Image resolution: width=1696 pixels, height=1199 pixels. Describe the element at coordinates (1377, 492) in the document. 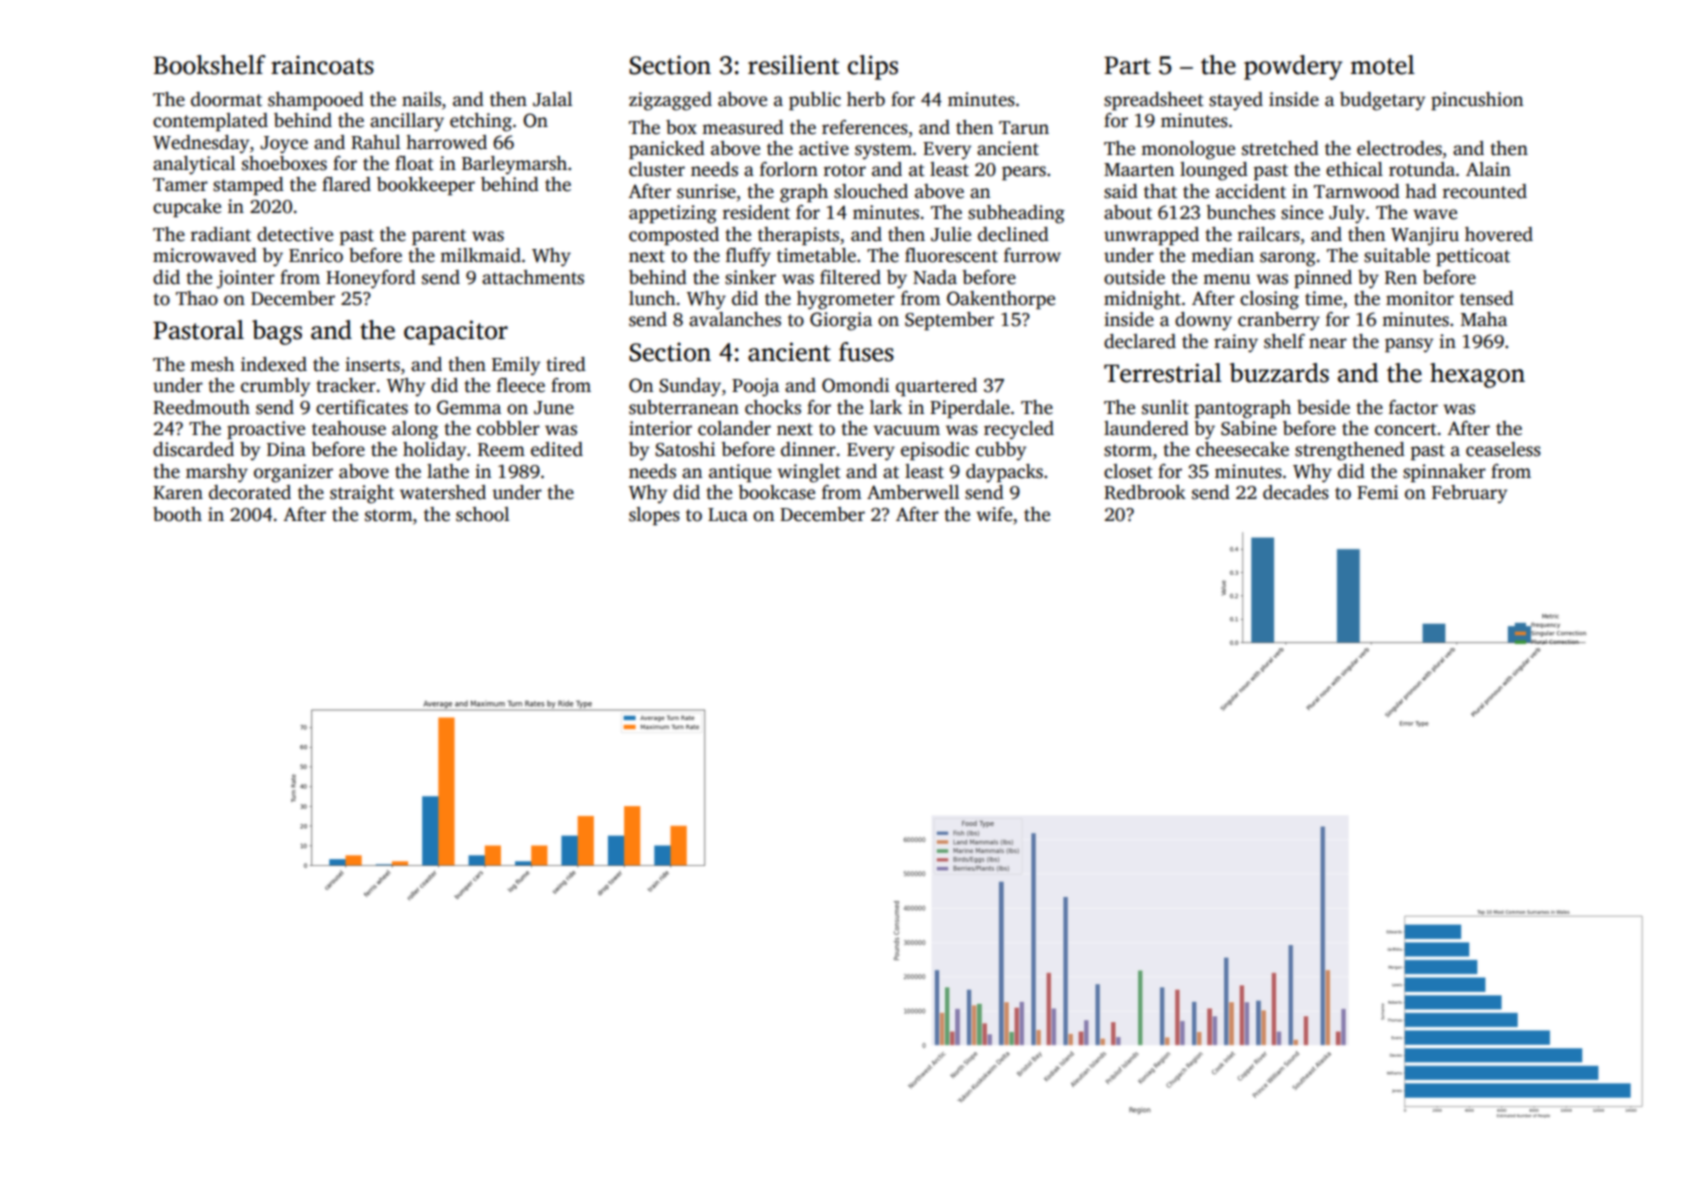

I see `Femi` at that location.
